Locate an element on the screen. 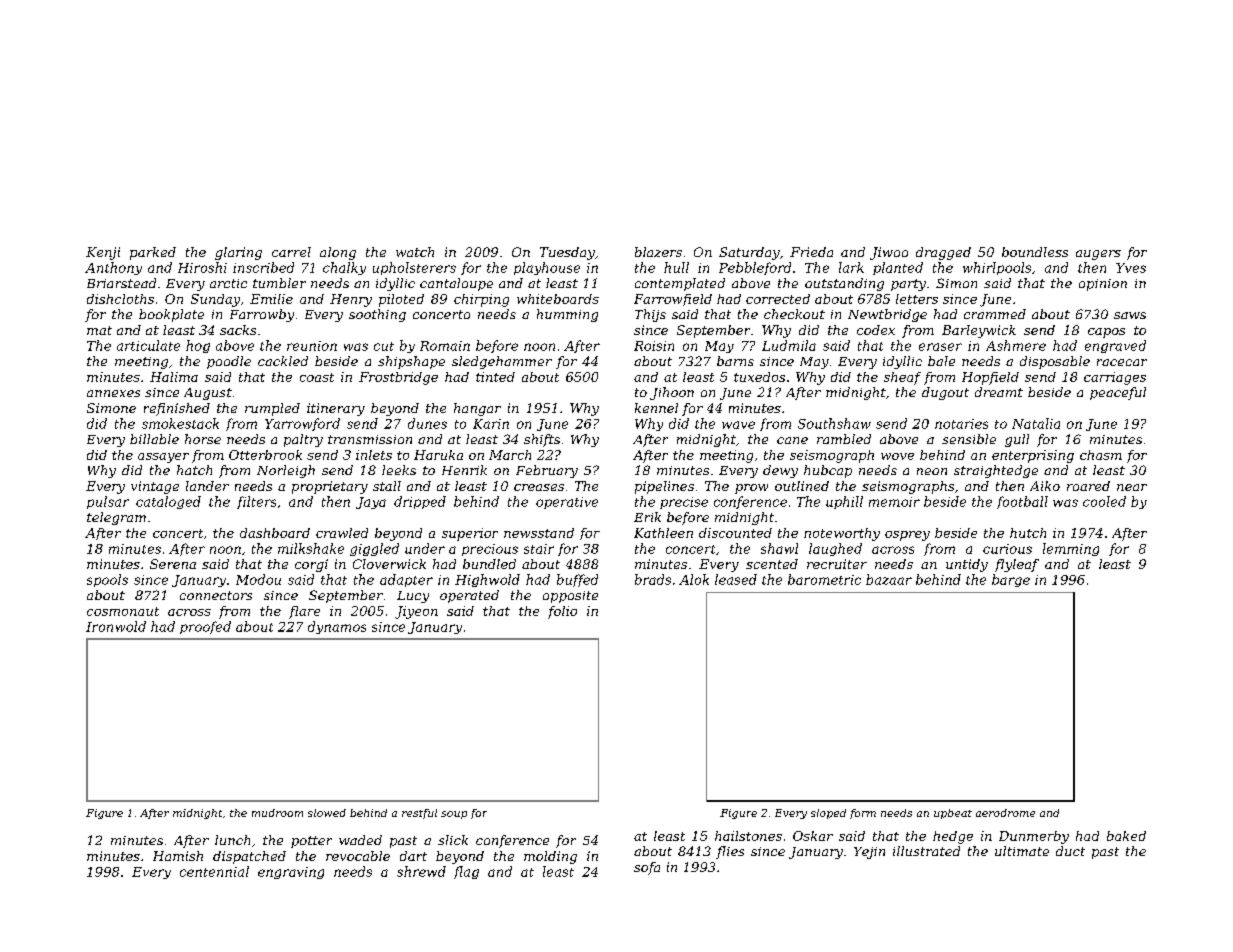 The image size is (1233, 952). dreamt is located at coordinates (999, 392).
